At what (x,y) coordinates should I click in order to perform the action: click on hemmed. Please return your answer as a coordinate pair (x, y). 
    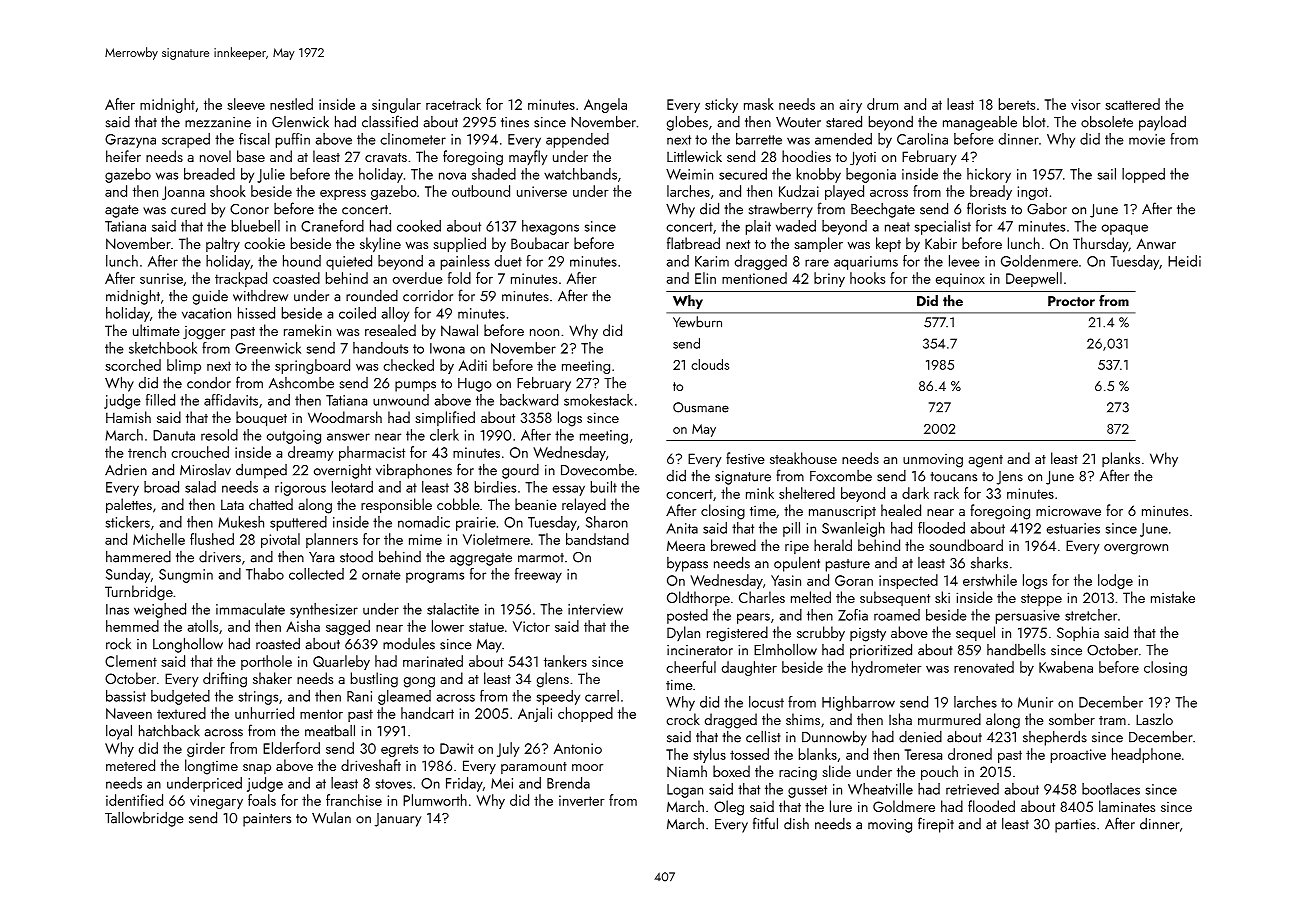
    Looking at the image, I should click on (132, 626).
